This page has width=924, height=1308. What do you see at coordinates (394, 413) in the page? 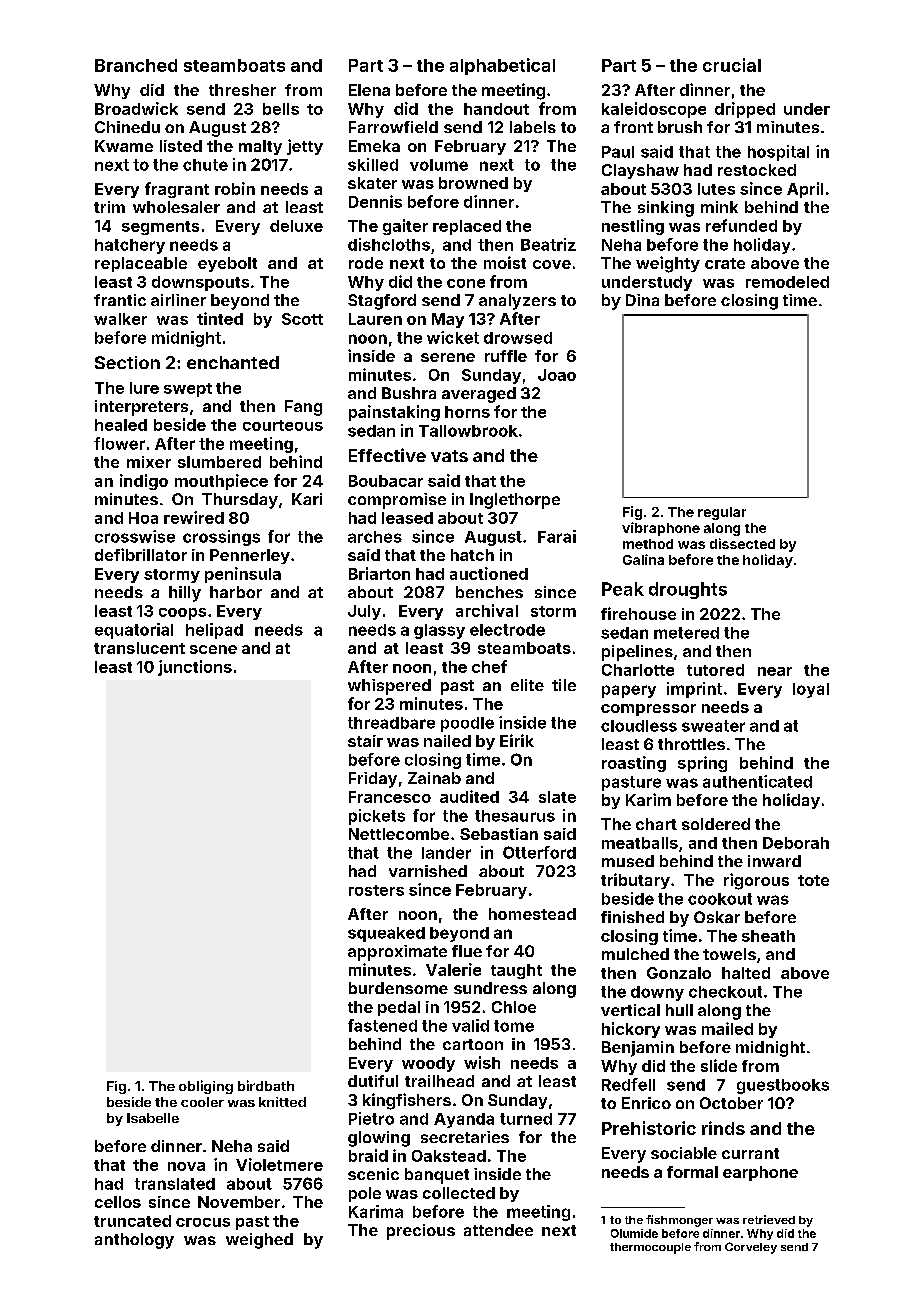
I see `painstaking` at bounding box center [394, 413].
